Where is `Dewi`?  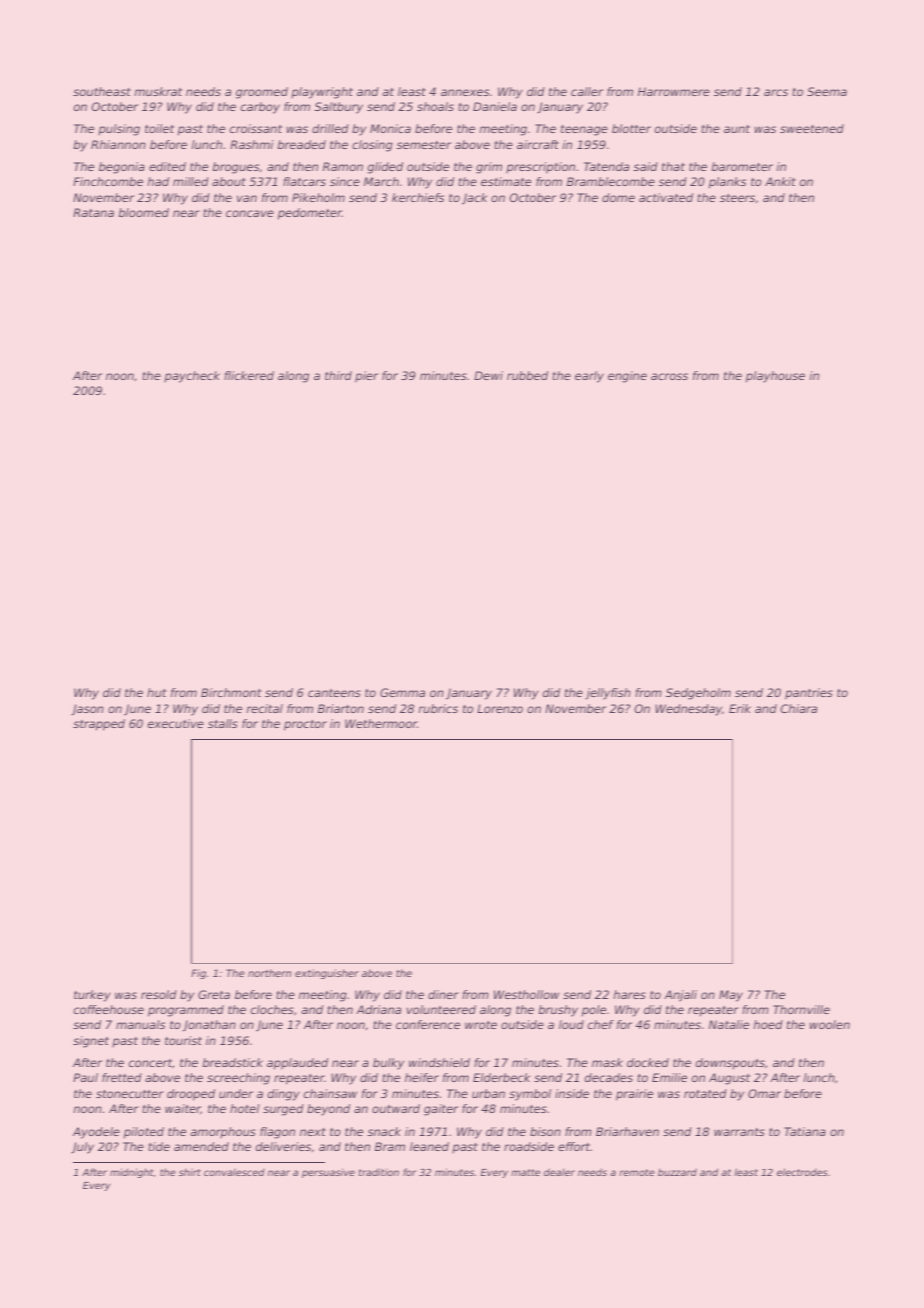
Dewi is located at coordinates (488, 375).
